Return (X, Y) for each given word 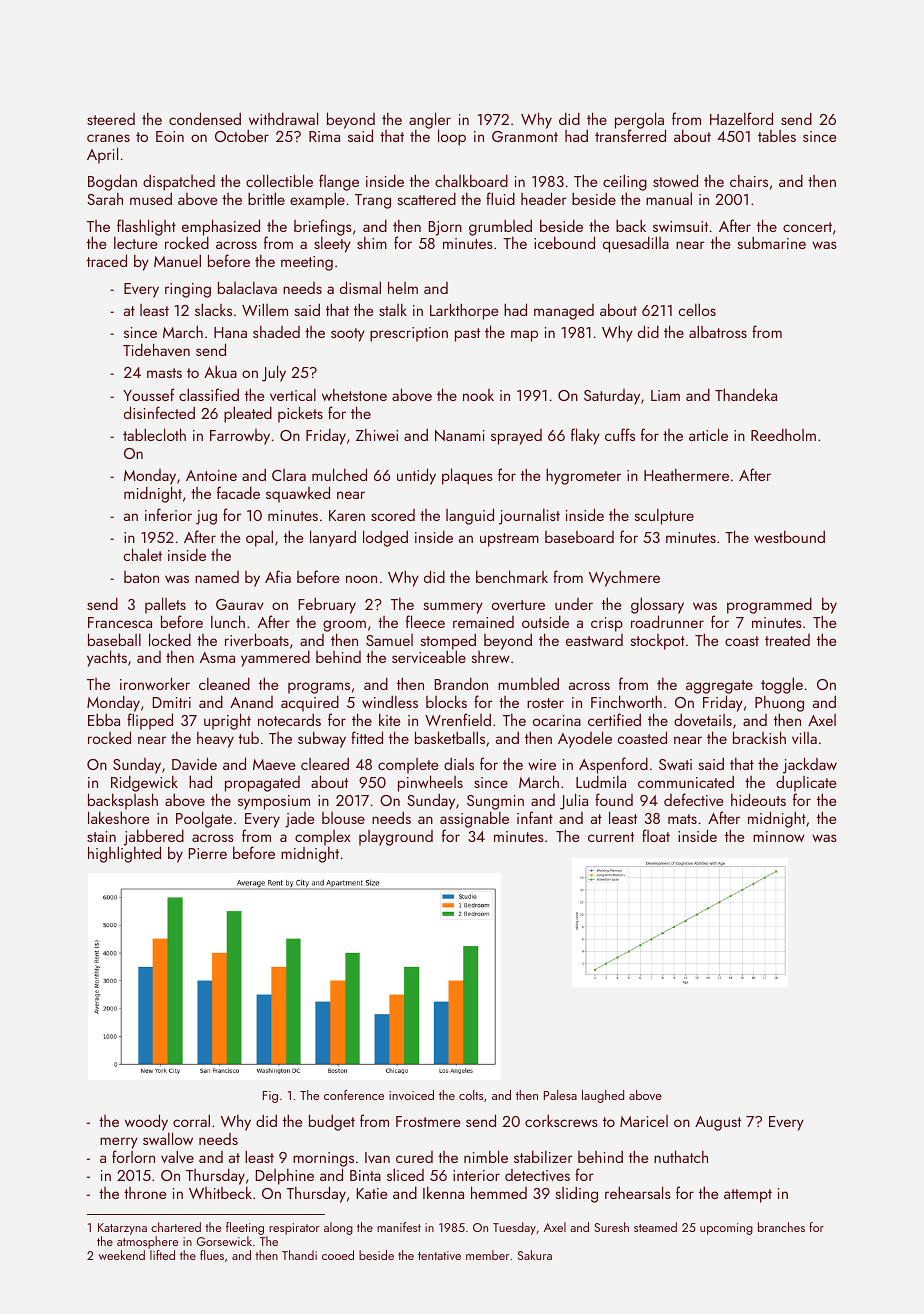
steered (111, 119)
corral (191, 1120)
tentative (439, 1255)
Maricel (644, 1121)
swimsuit (680, 226)
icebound (564, 242)
